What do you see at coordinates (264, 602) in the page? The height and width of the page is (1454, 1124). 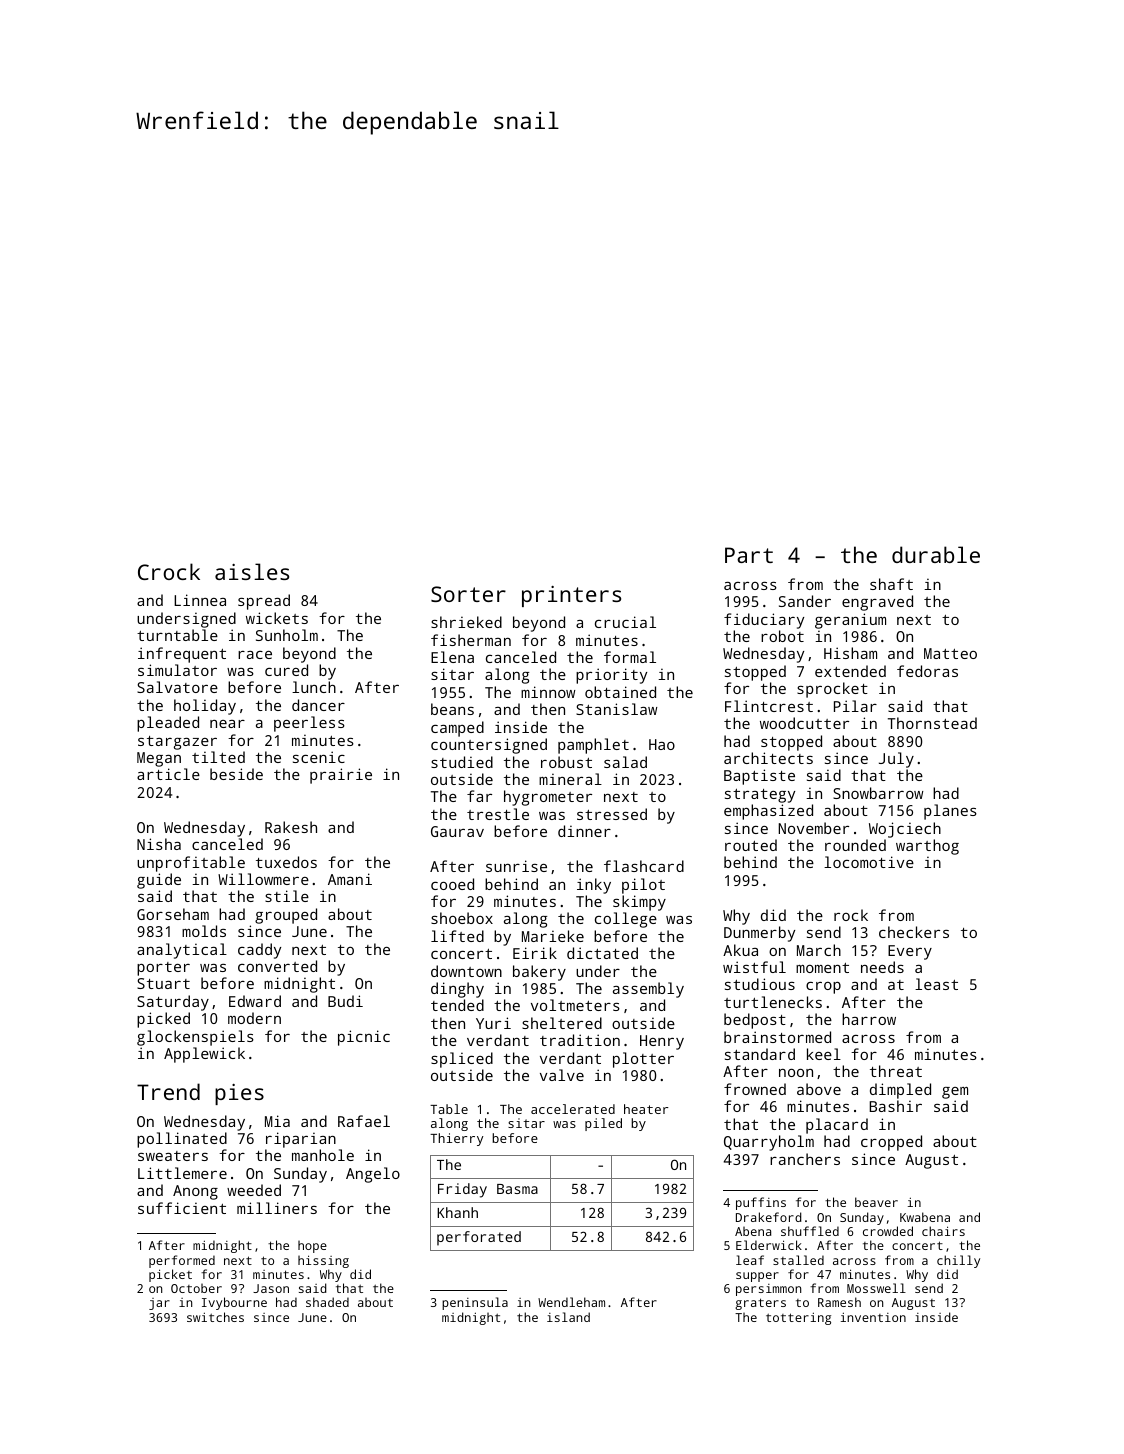 I see `spread` at bounding box center [264, 602].
